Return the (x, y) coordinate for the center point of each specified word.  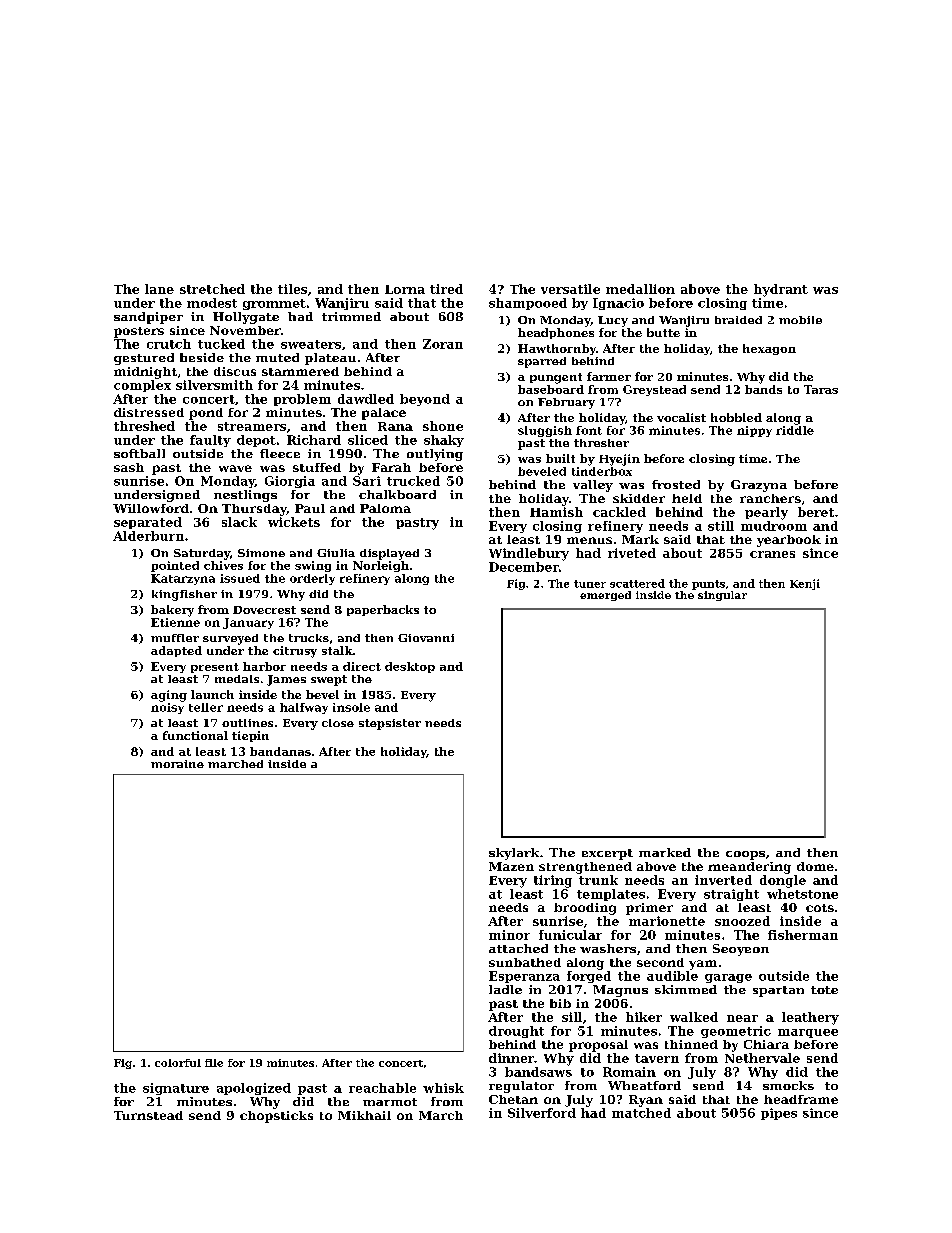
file (214, 1063)
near (742, 1018)
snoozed (742, 921)
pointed (175, 566)
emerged (605, 596)
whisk (443, 1088)
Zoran (443, 344)
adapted (176, 651)
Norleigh (381, 566)
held (687, 498)
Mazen (511, 866)
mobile (800, 320)
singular (722, 596)
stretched (212, 289)
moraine (177, 764)
